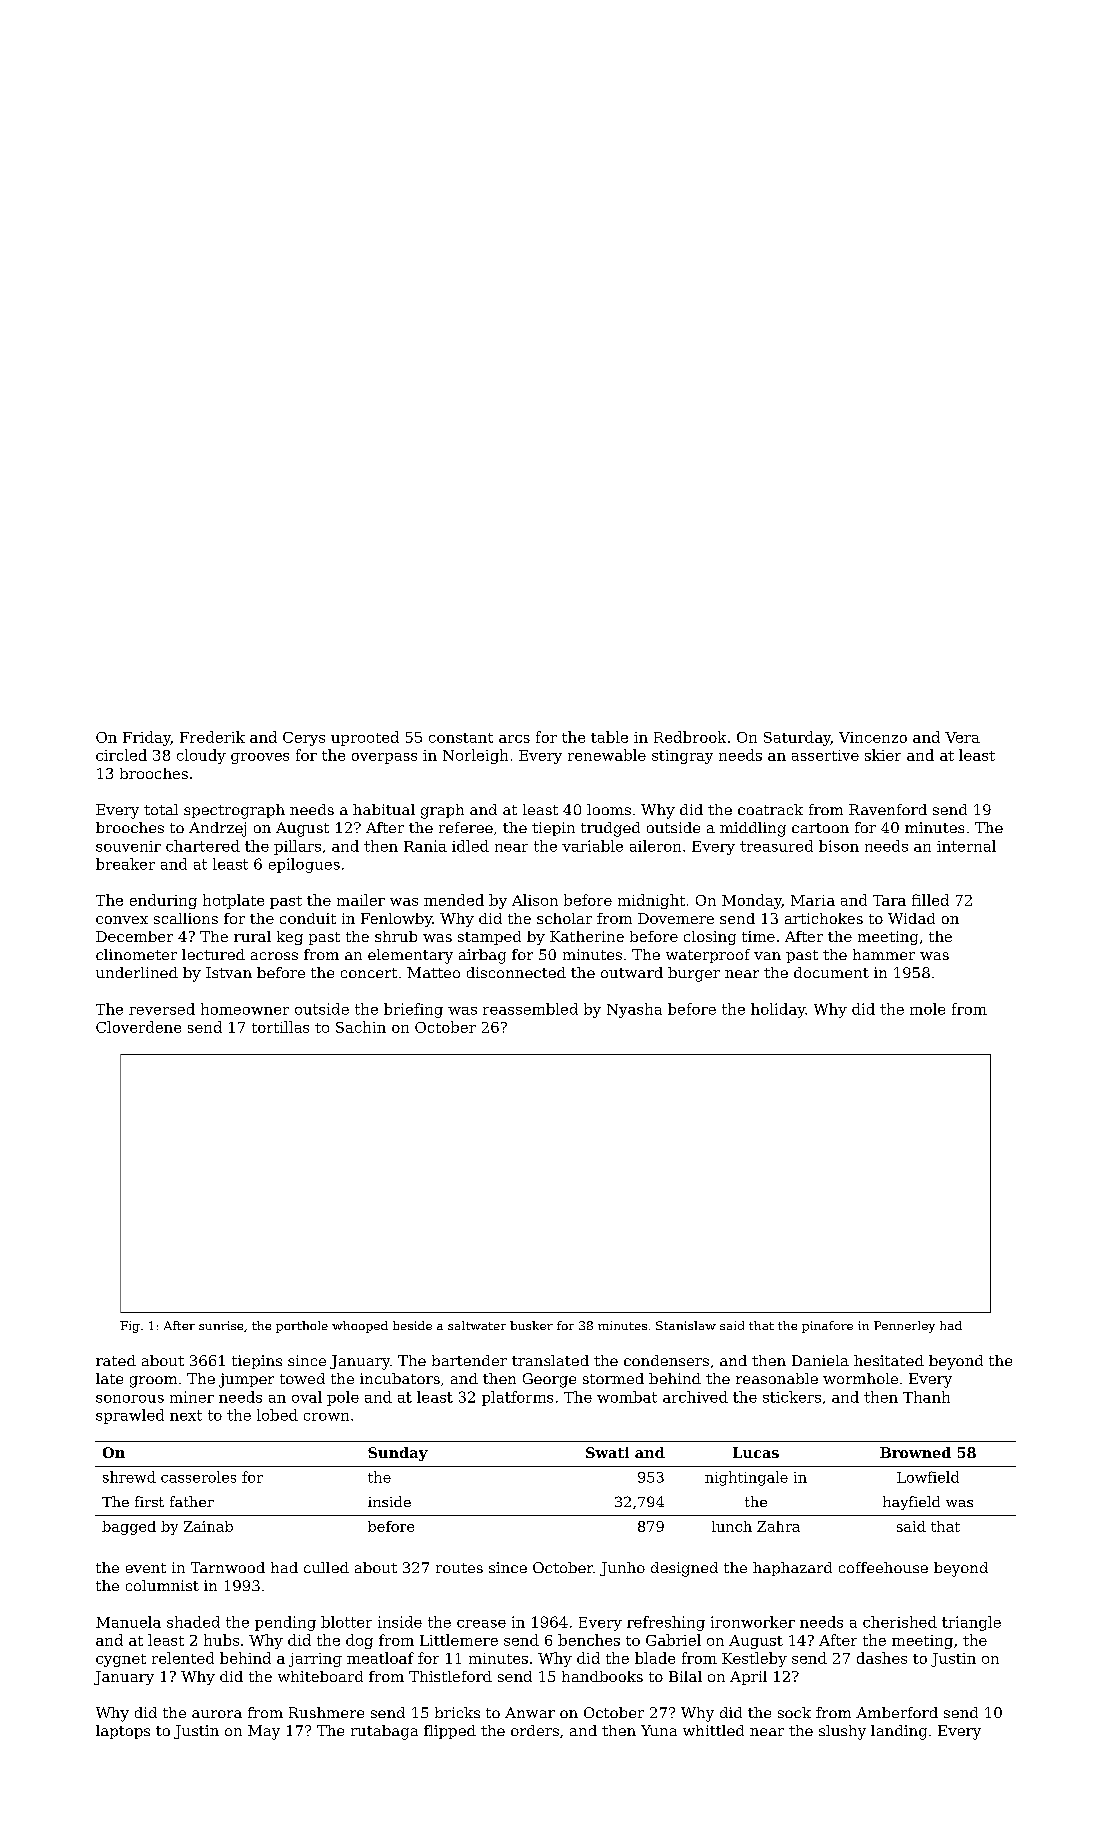  I want to click on shrub, so click(396, 936).
